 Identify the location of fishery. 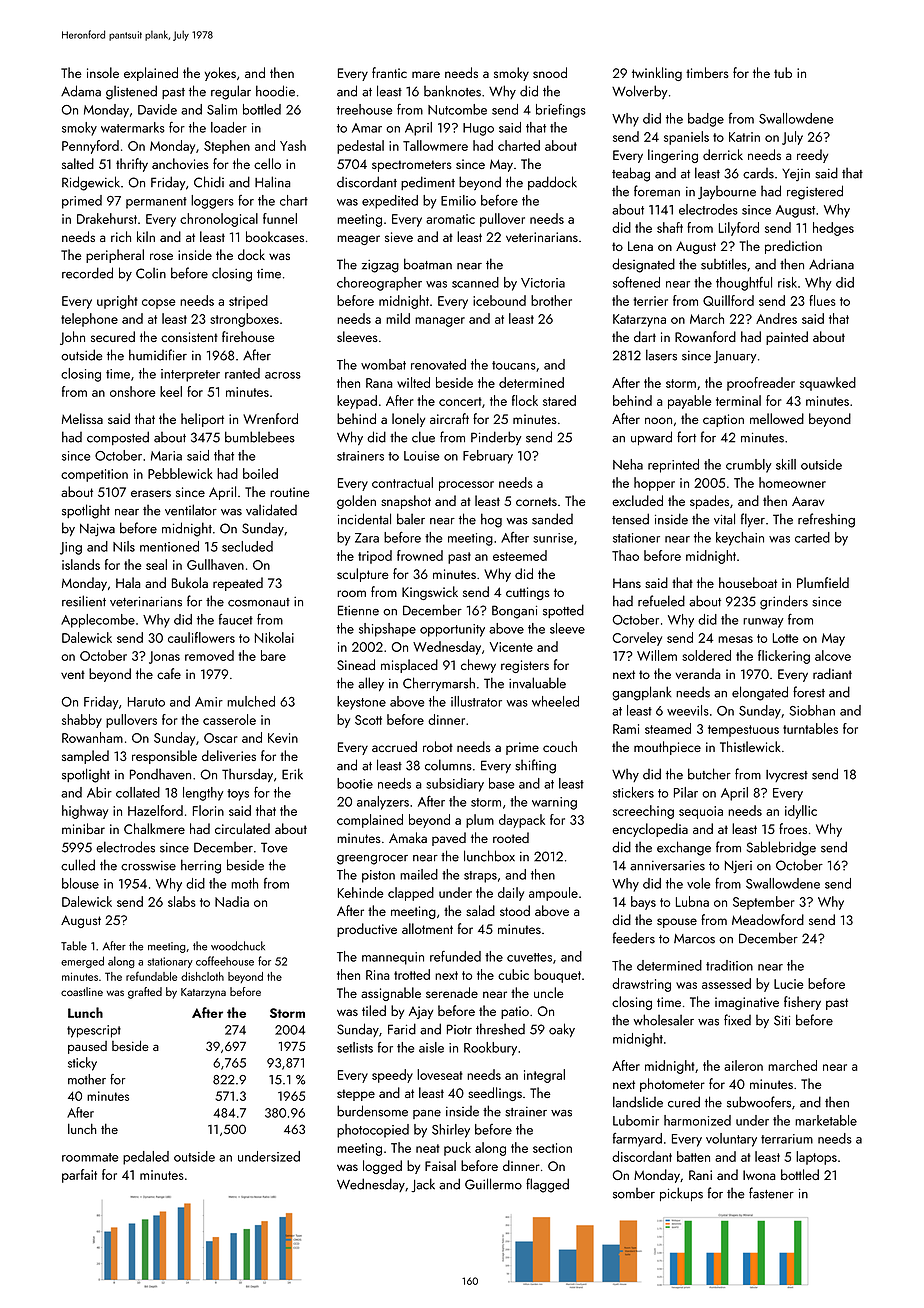
(802, 1003).
